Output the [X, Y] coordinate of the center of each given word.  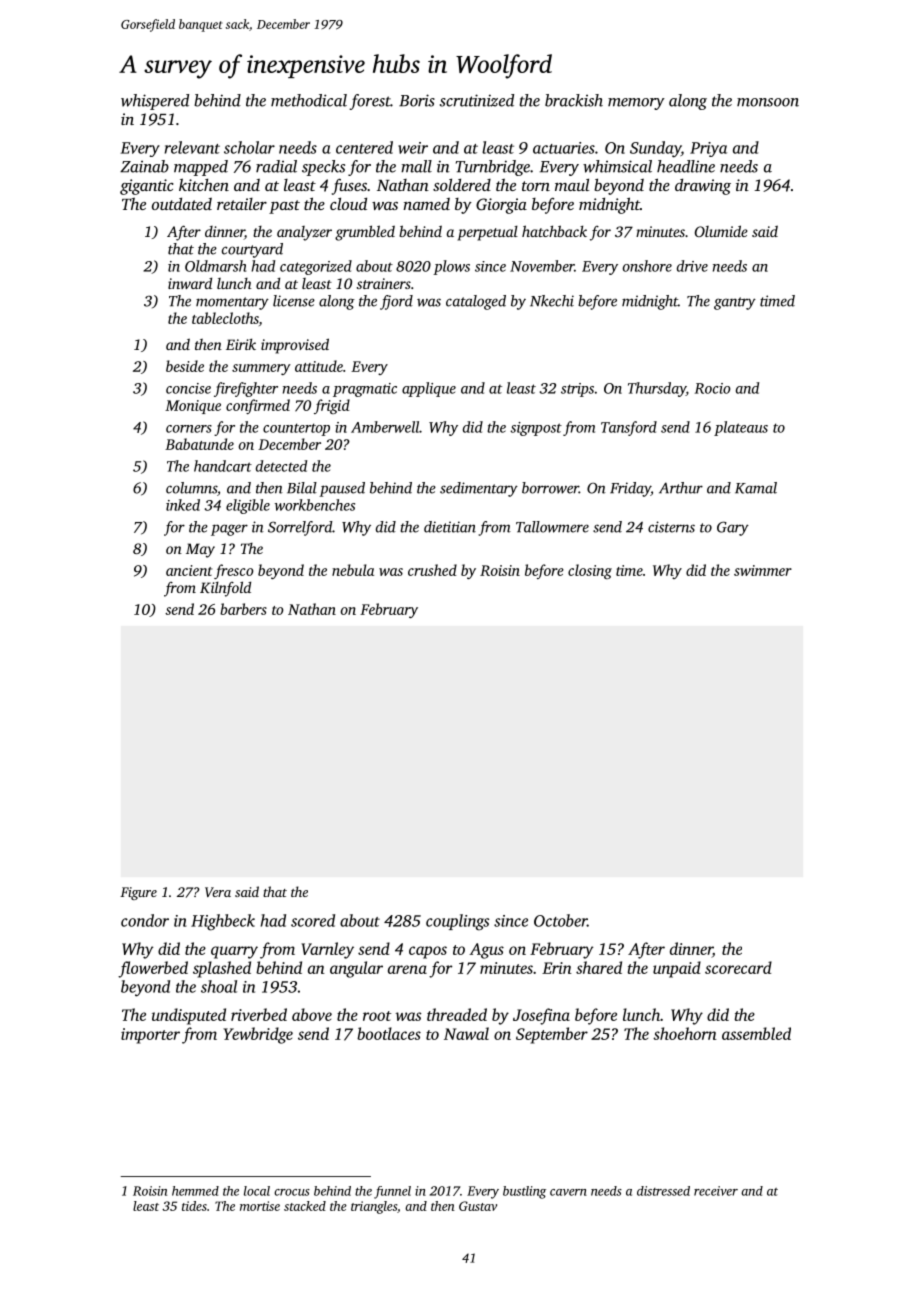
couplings [457, 922]
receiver [716, 1191]
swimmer [763, 570]
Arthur [681, 488]
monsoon [768, 102]
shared [599, 967]
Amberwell [385, 427]
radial [276, 166]
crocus [292, 1192]
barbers [243, 609]
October [560, 920]
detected [281, 466]
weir [413, 148]
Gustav [478, 1206]
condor [145, 920]
